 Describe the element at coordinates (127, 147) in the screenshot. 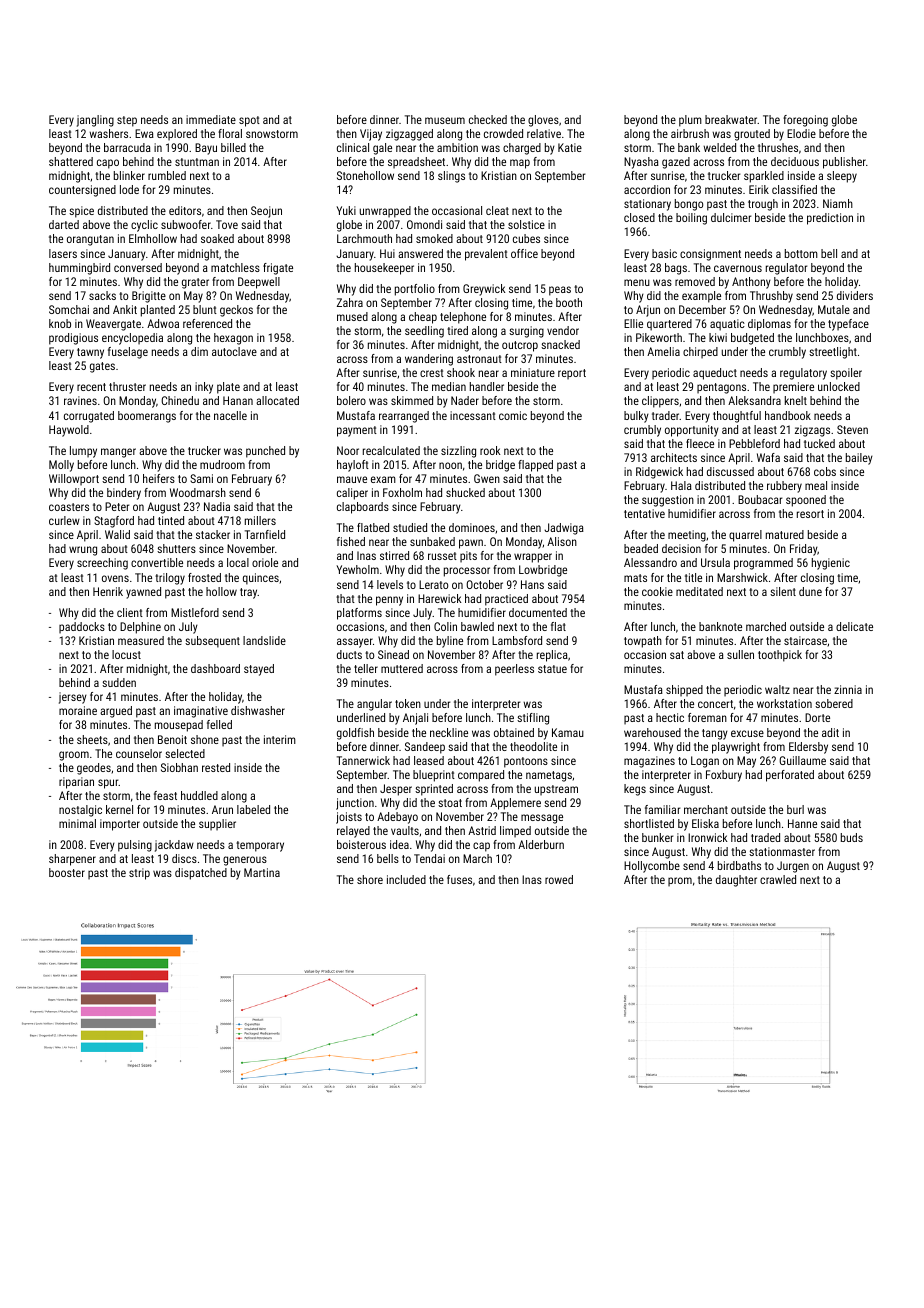

I see `barracuda` at that location.
